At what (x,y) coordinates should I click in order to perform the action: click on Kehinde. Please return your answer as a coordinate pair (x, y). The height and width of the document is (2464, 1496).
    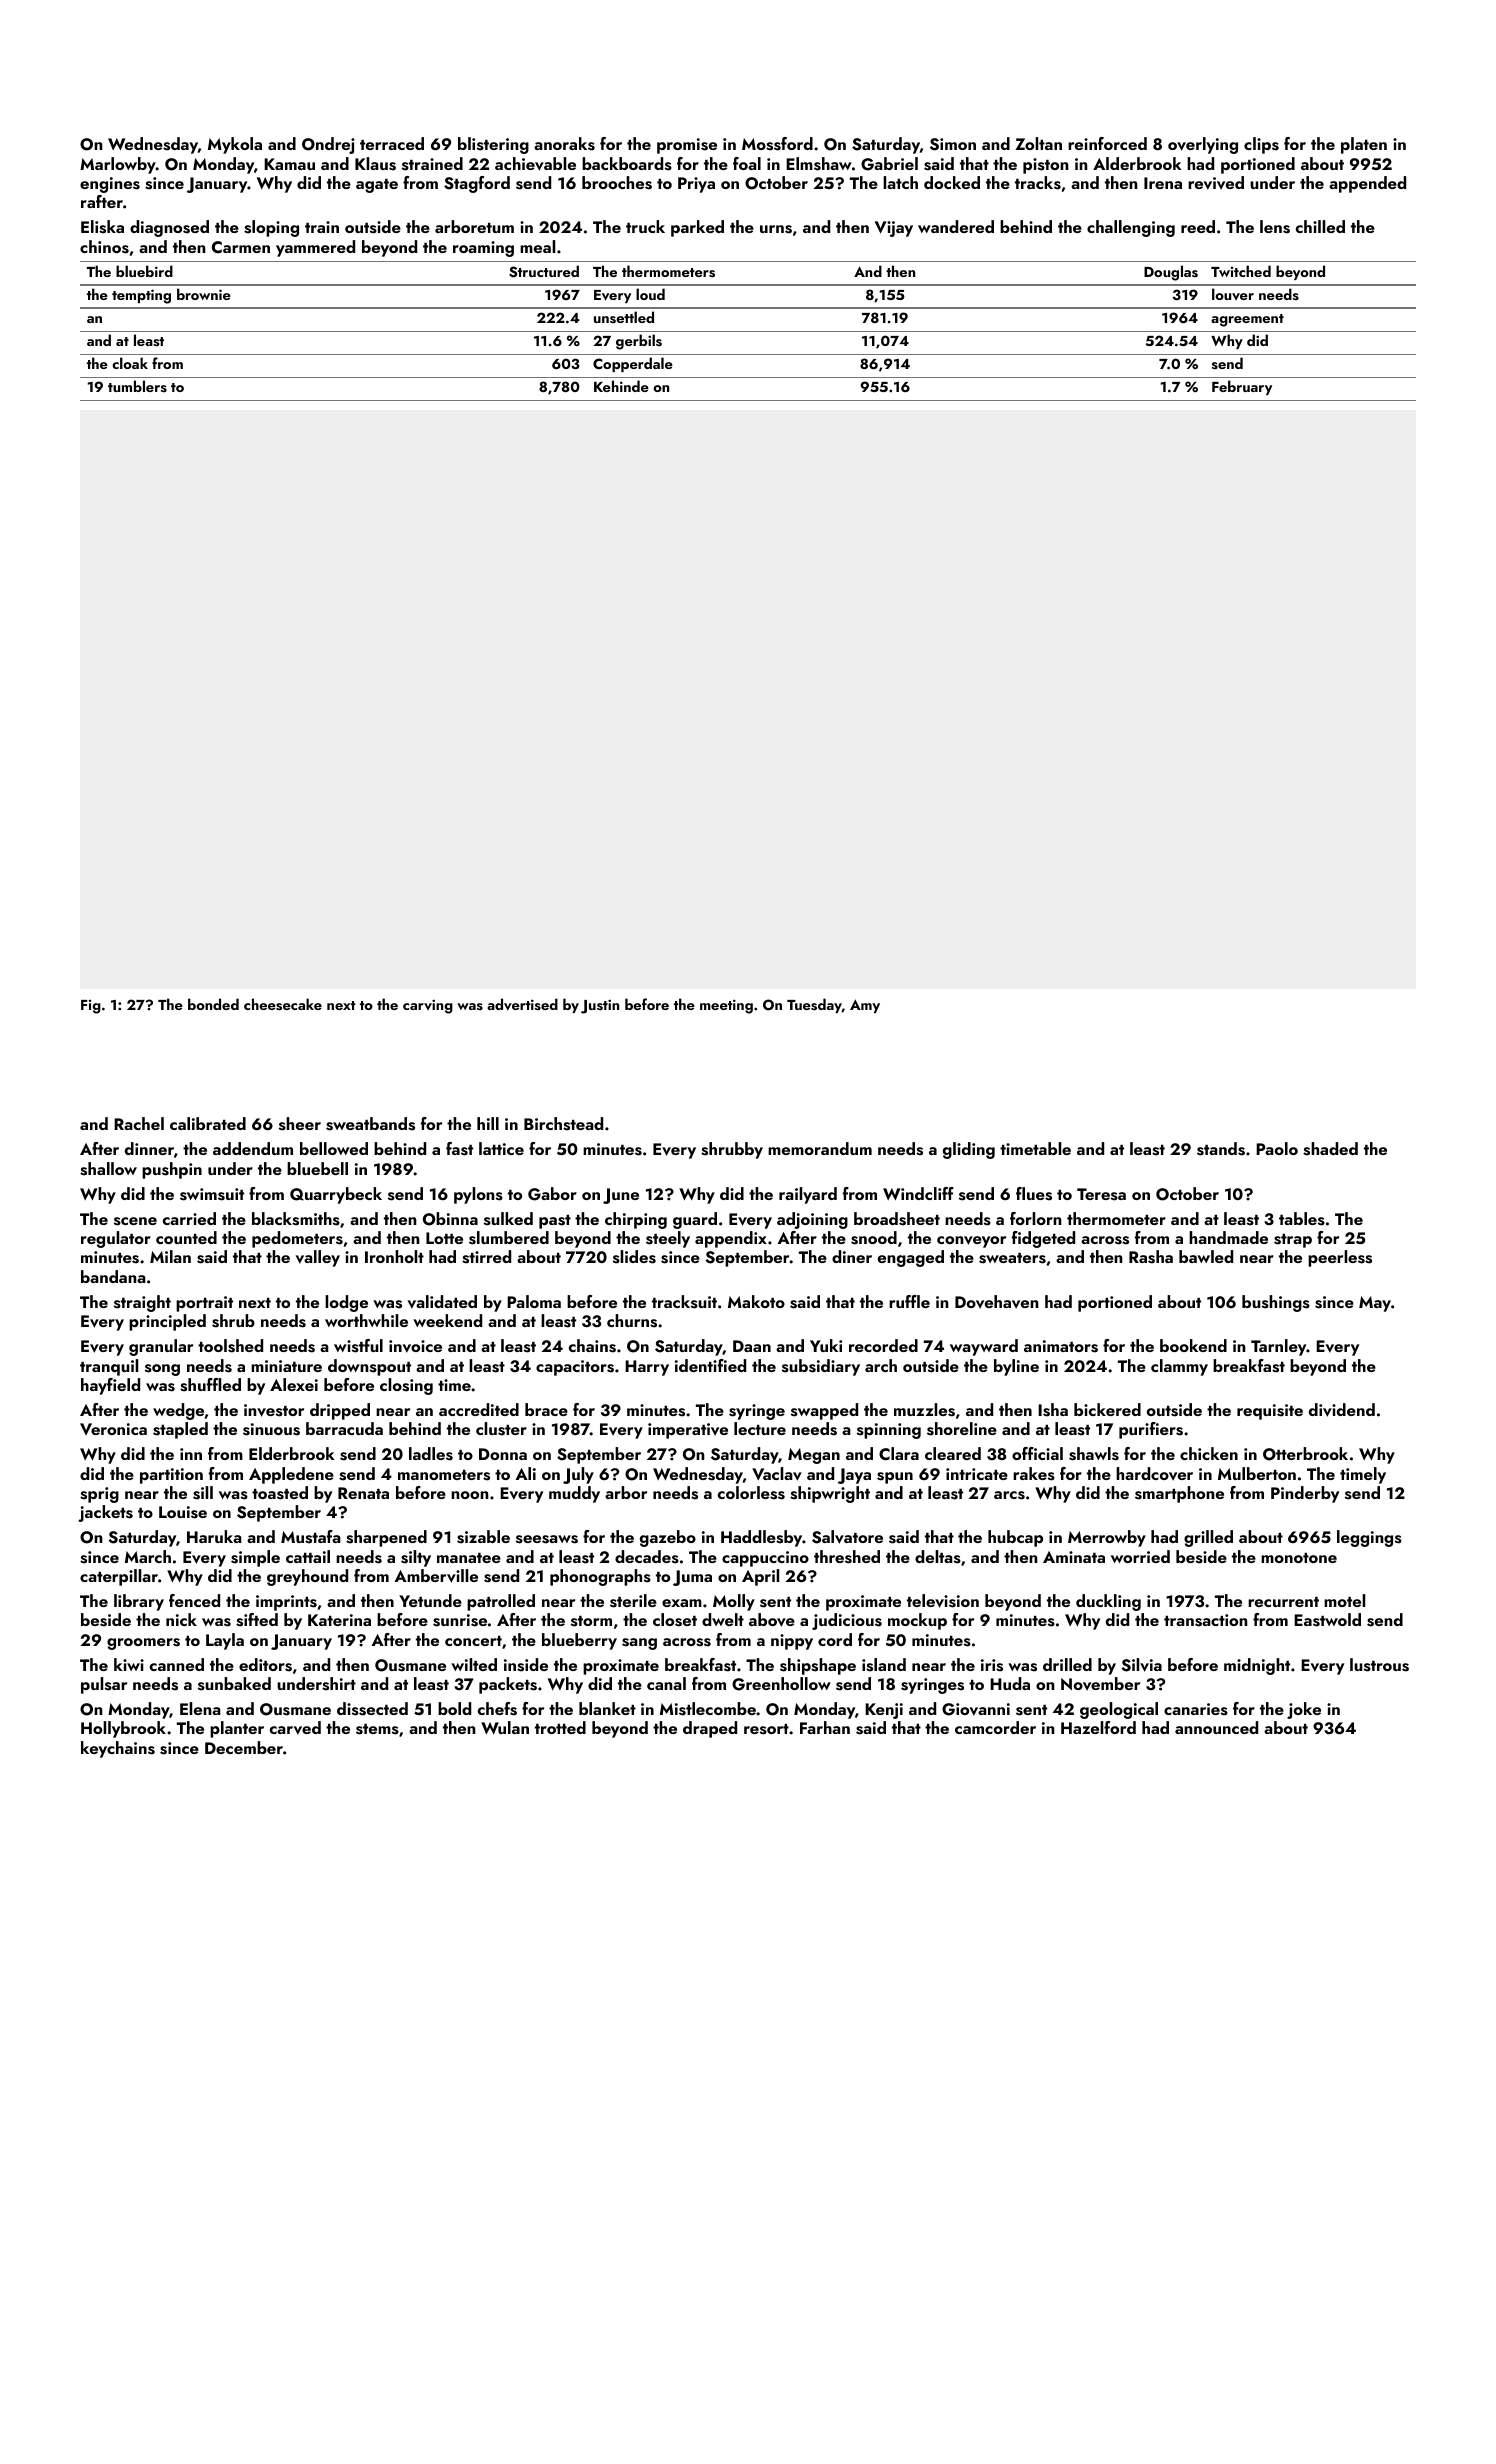
    Looking at the image, I should click on (621, 386).
